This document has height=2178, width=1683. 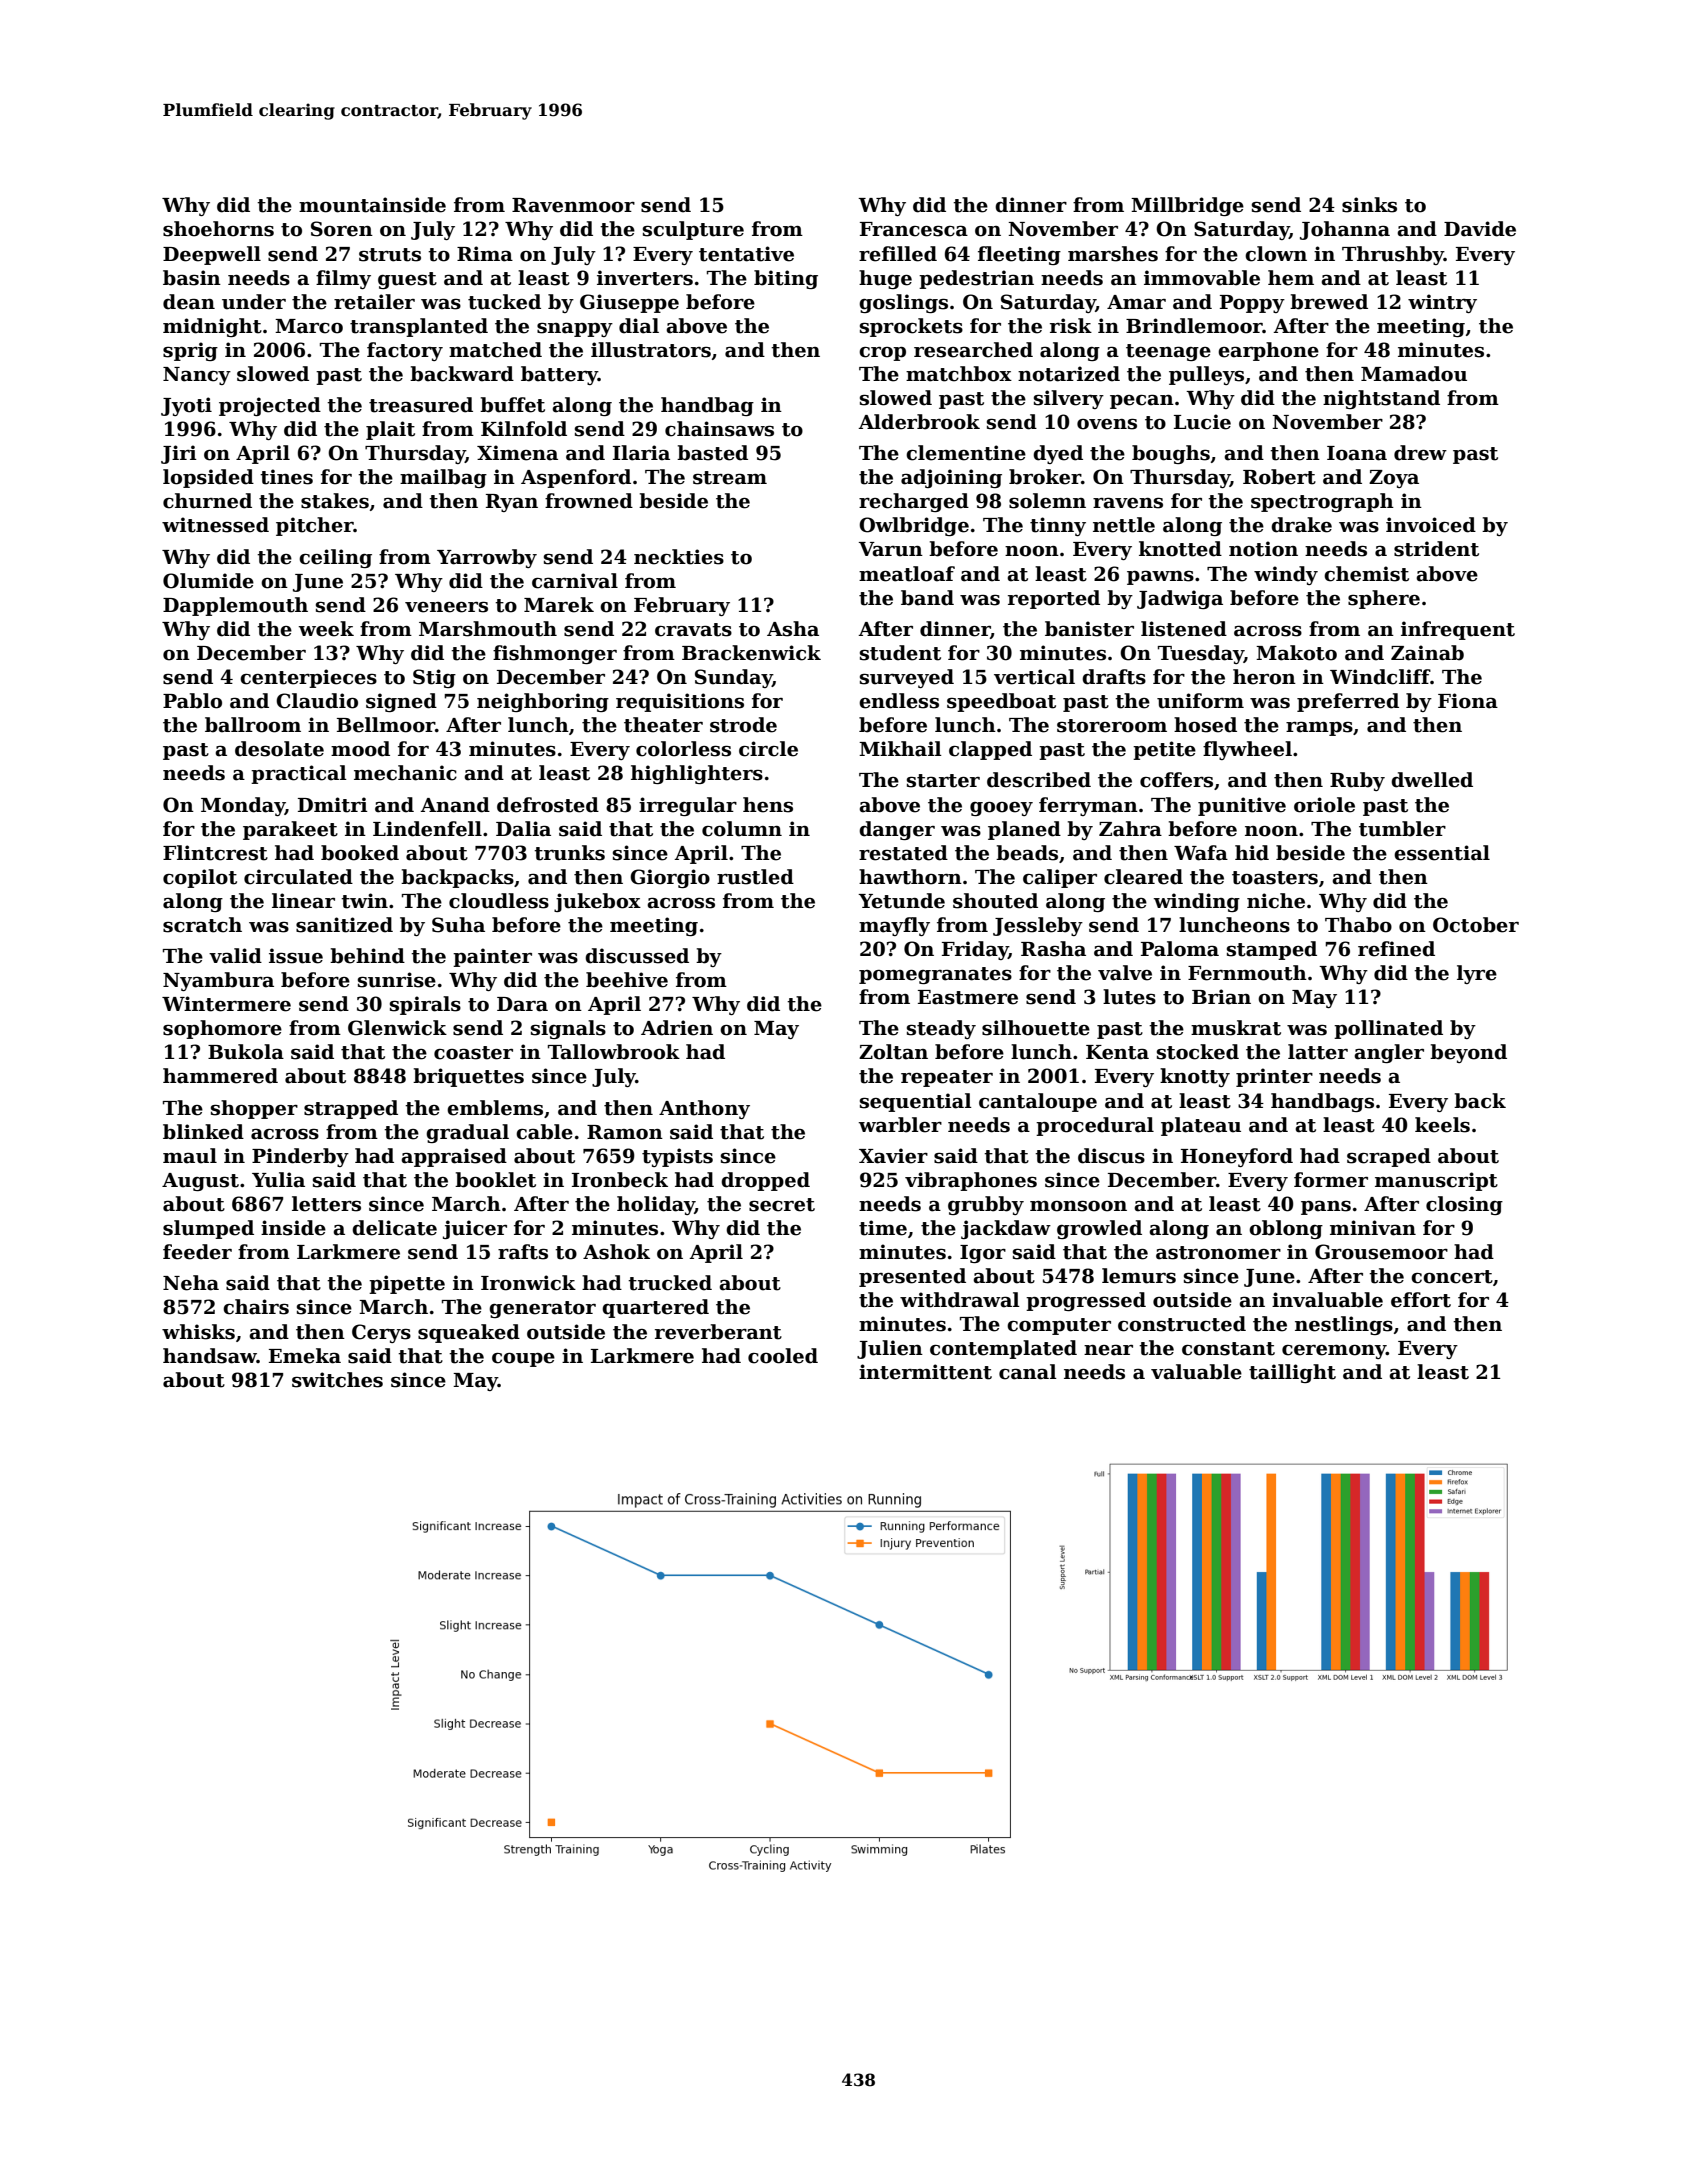 I want to click on taillight, so click(x=1292, y=1373).
